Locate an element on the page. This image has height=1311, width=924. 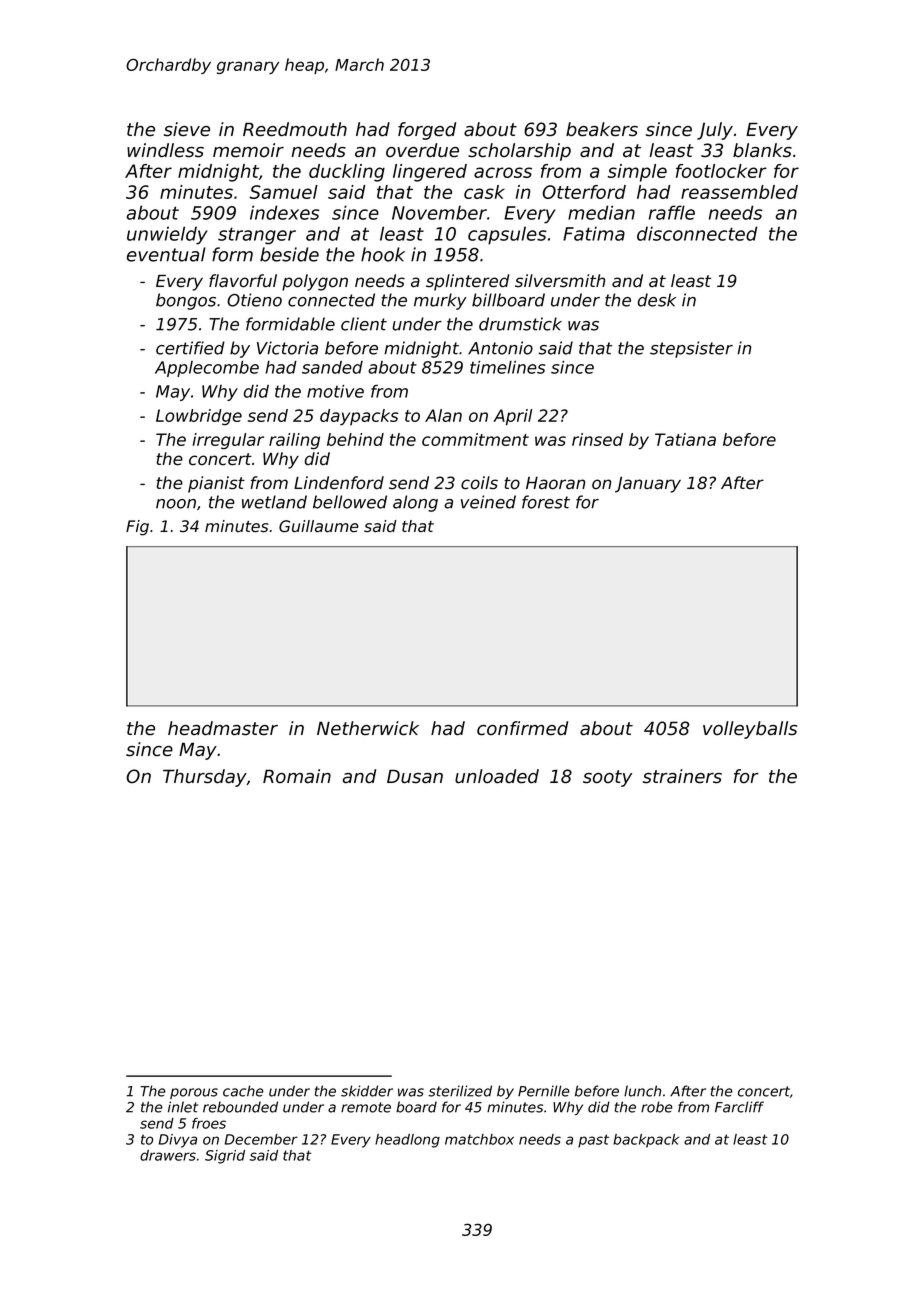
July is located at coordinates (715, 131).
